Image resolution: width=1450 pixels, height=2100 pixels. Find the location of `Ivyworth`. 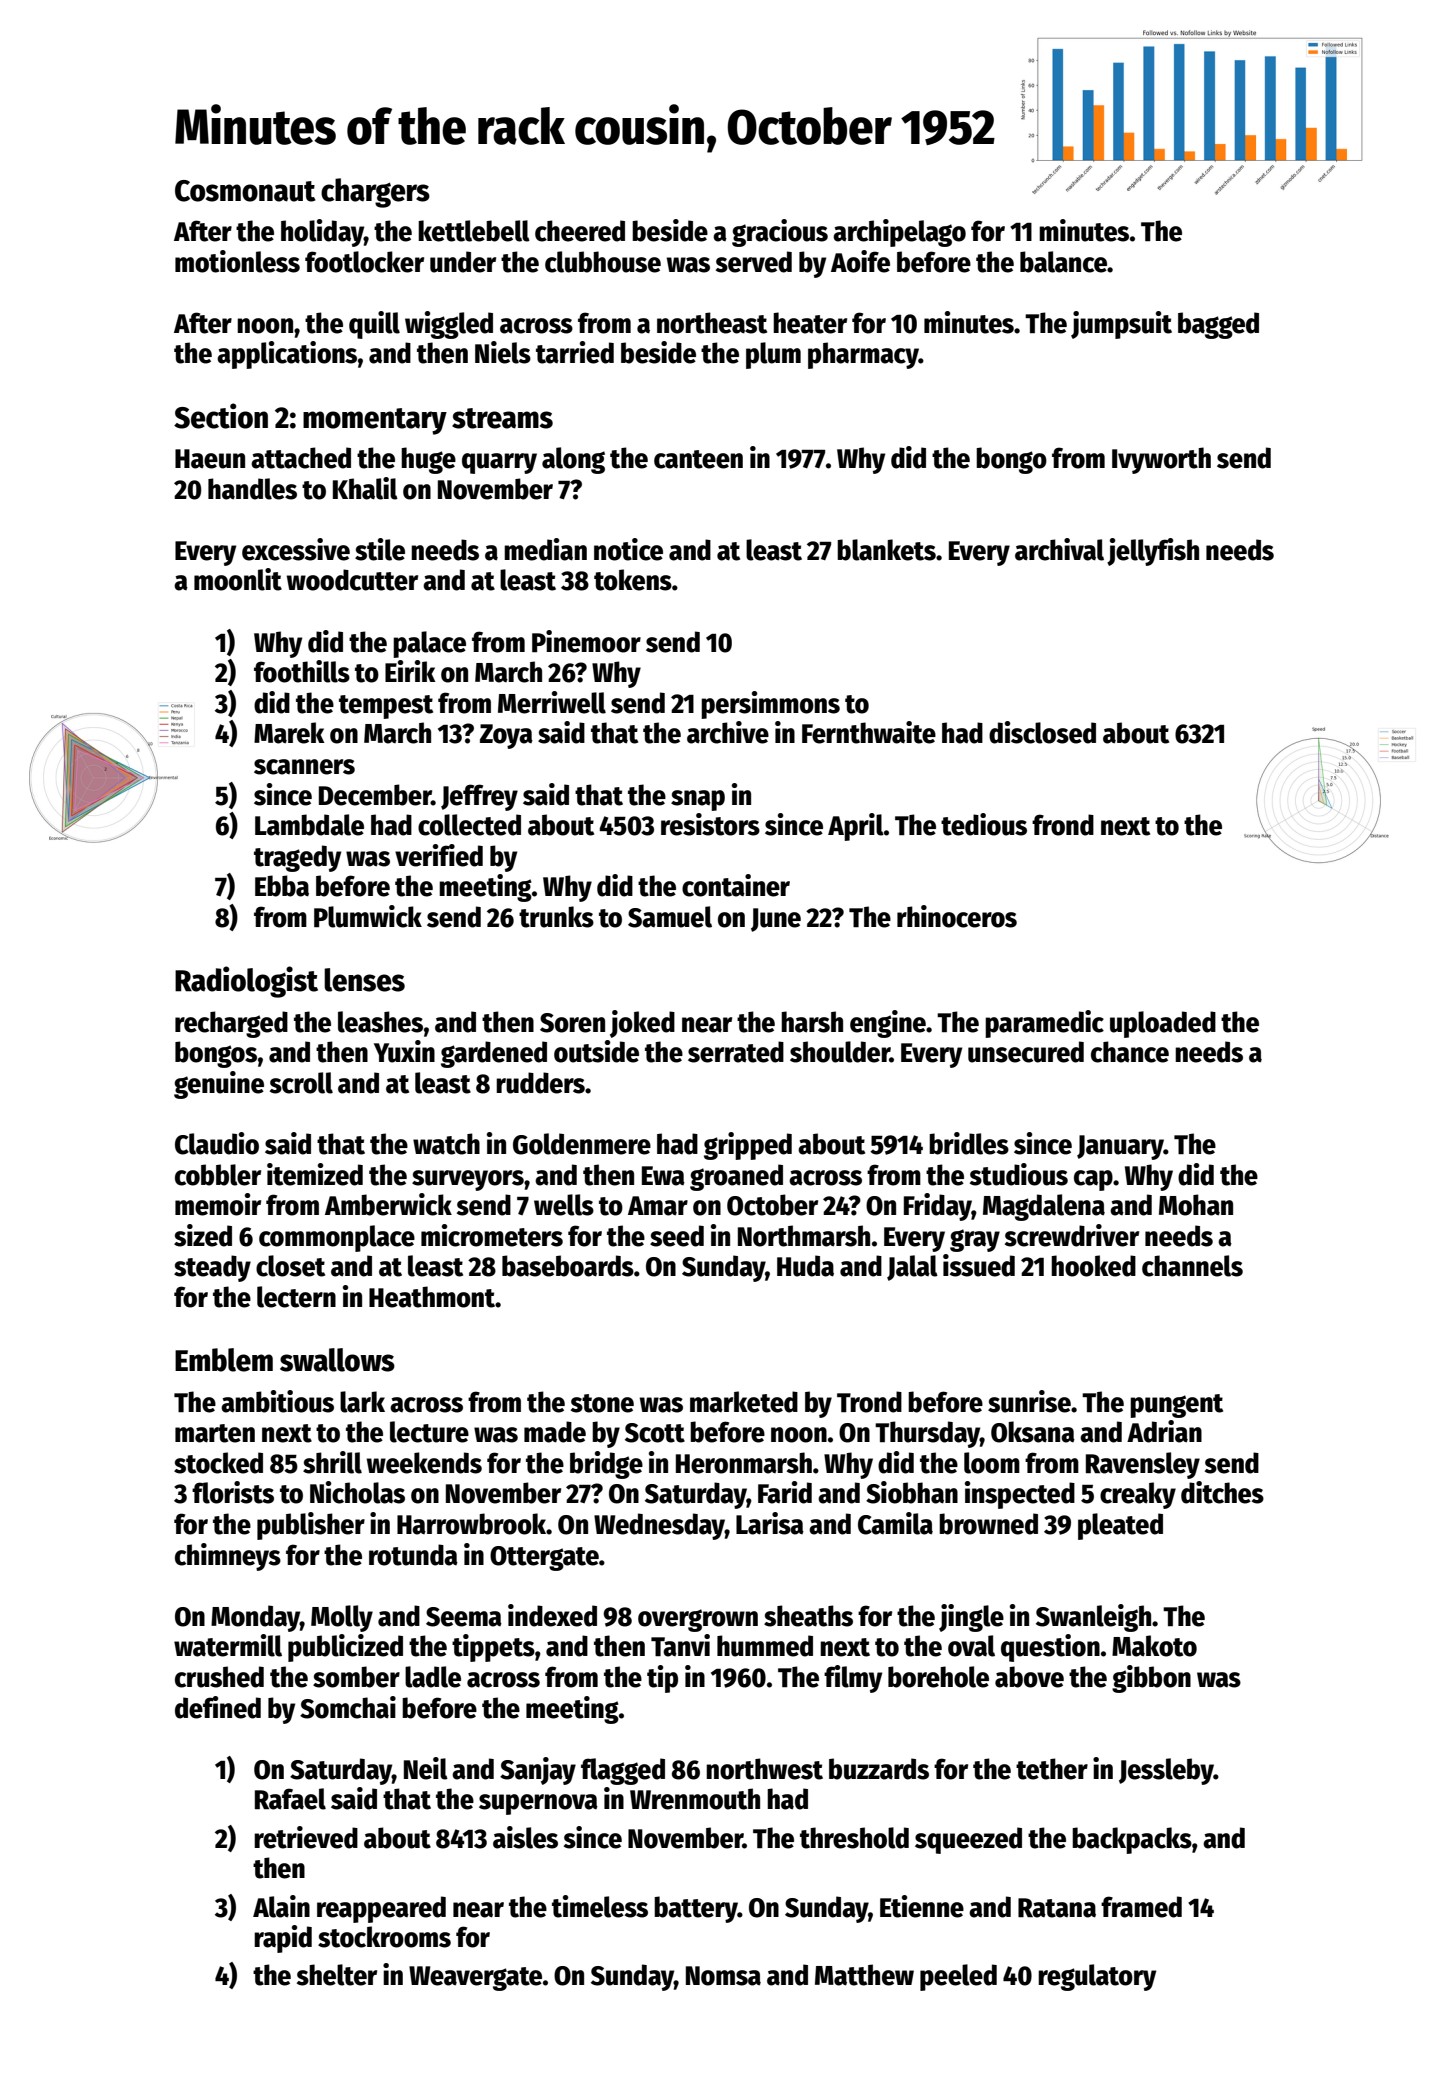

Ivyworth is located at coordinates (1161, 460).
